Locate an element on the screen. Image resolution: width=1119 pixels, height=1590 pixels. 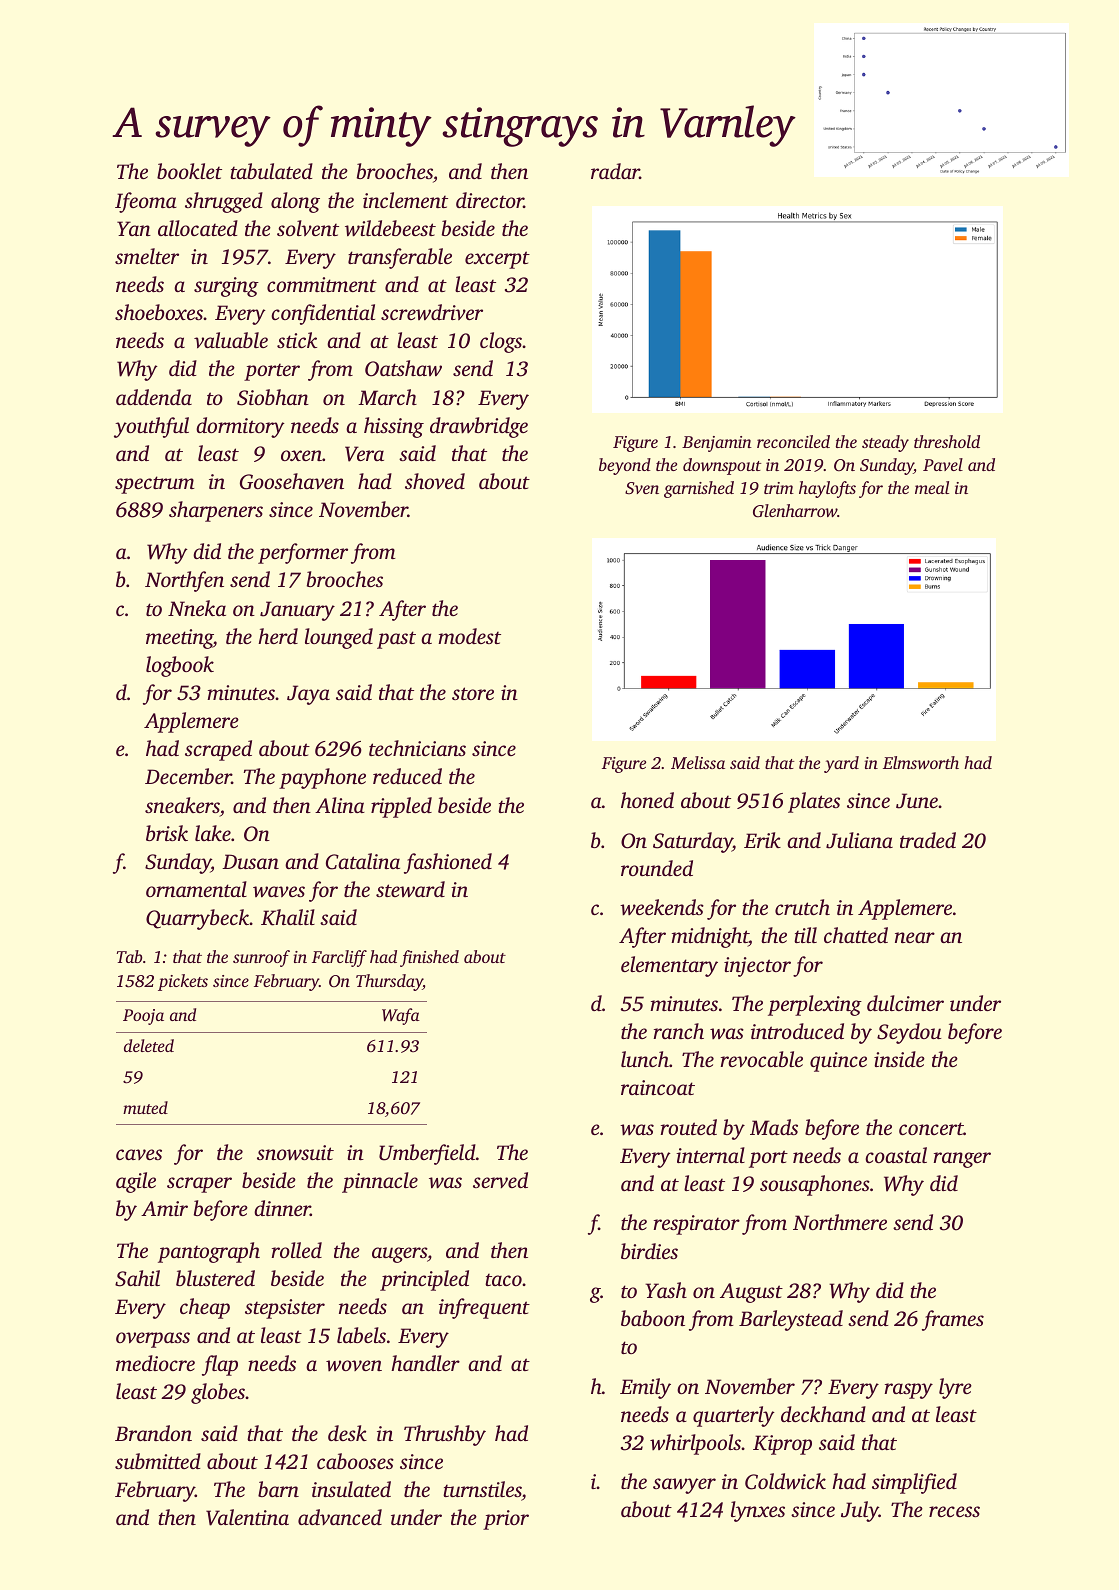
honed is located at coordinates (647, 800).
